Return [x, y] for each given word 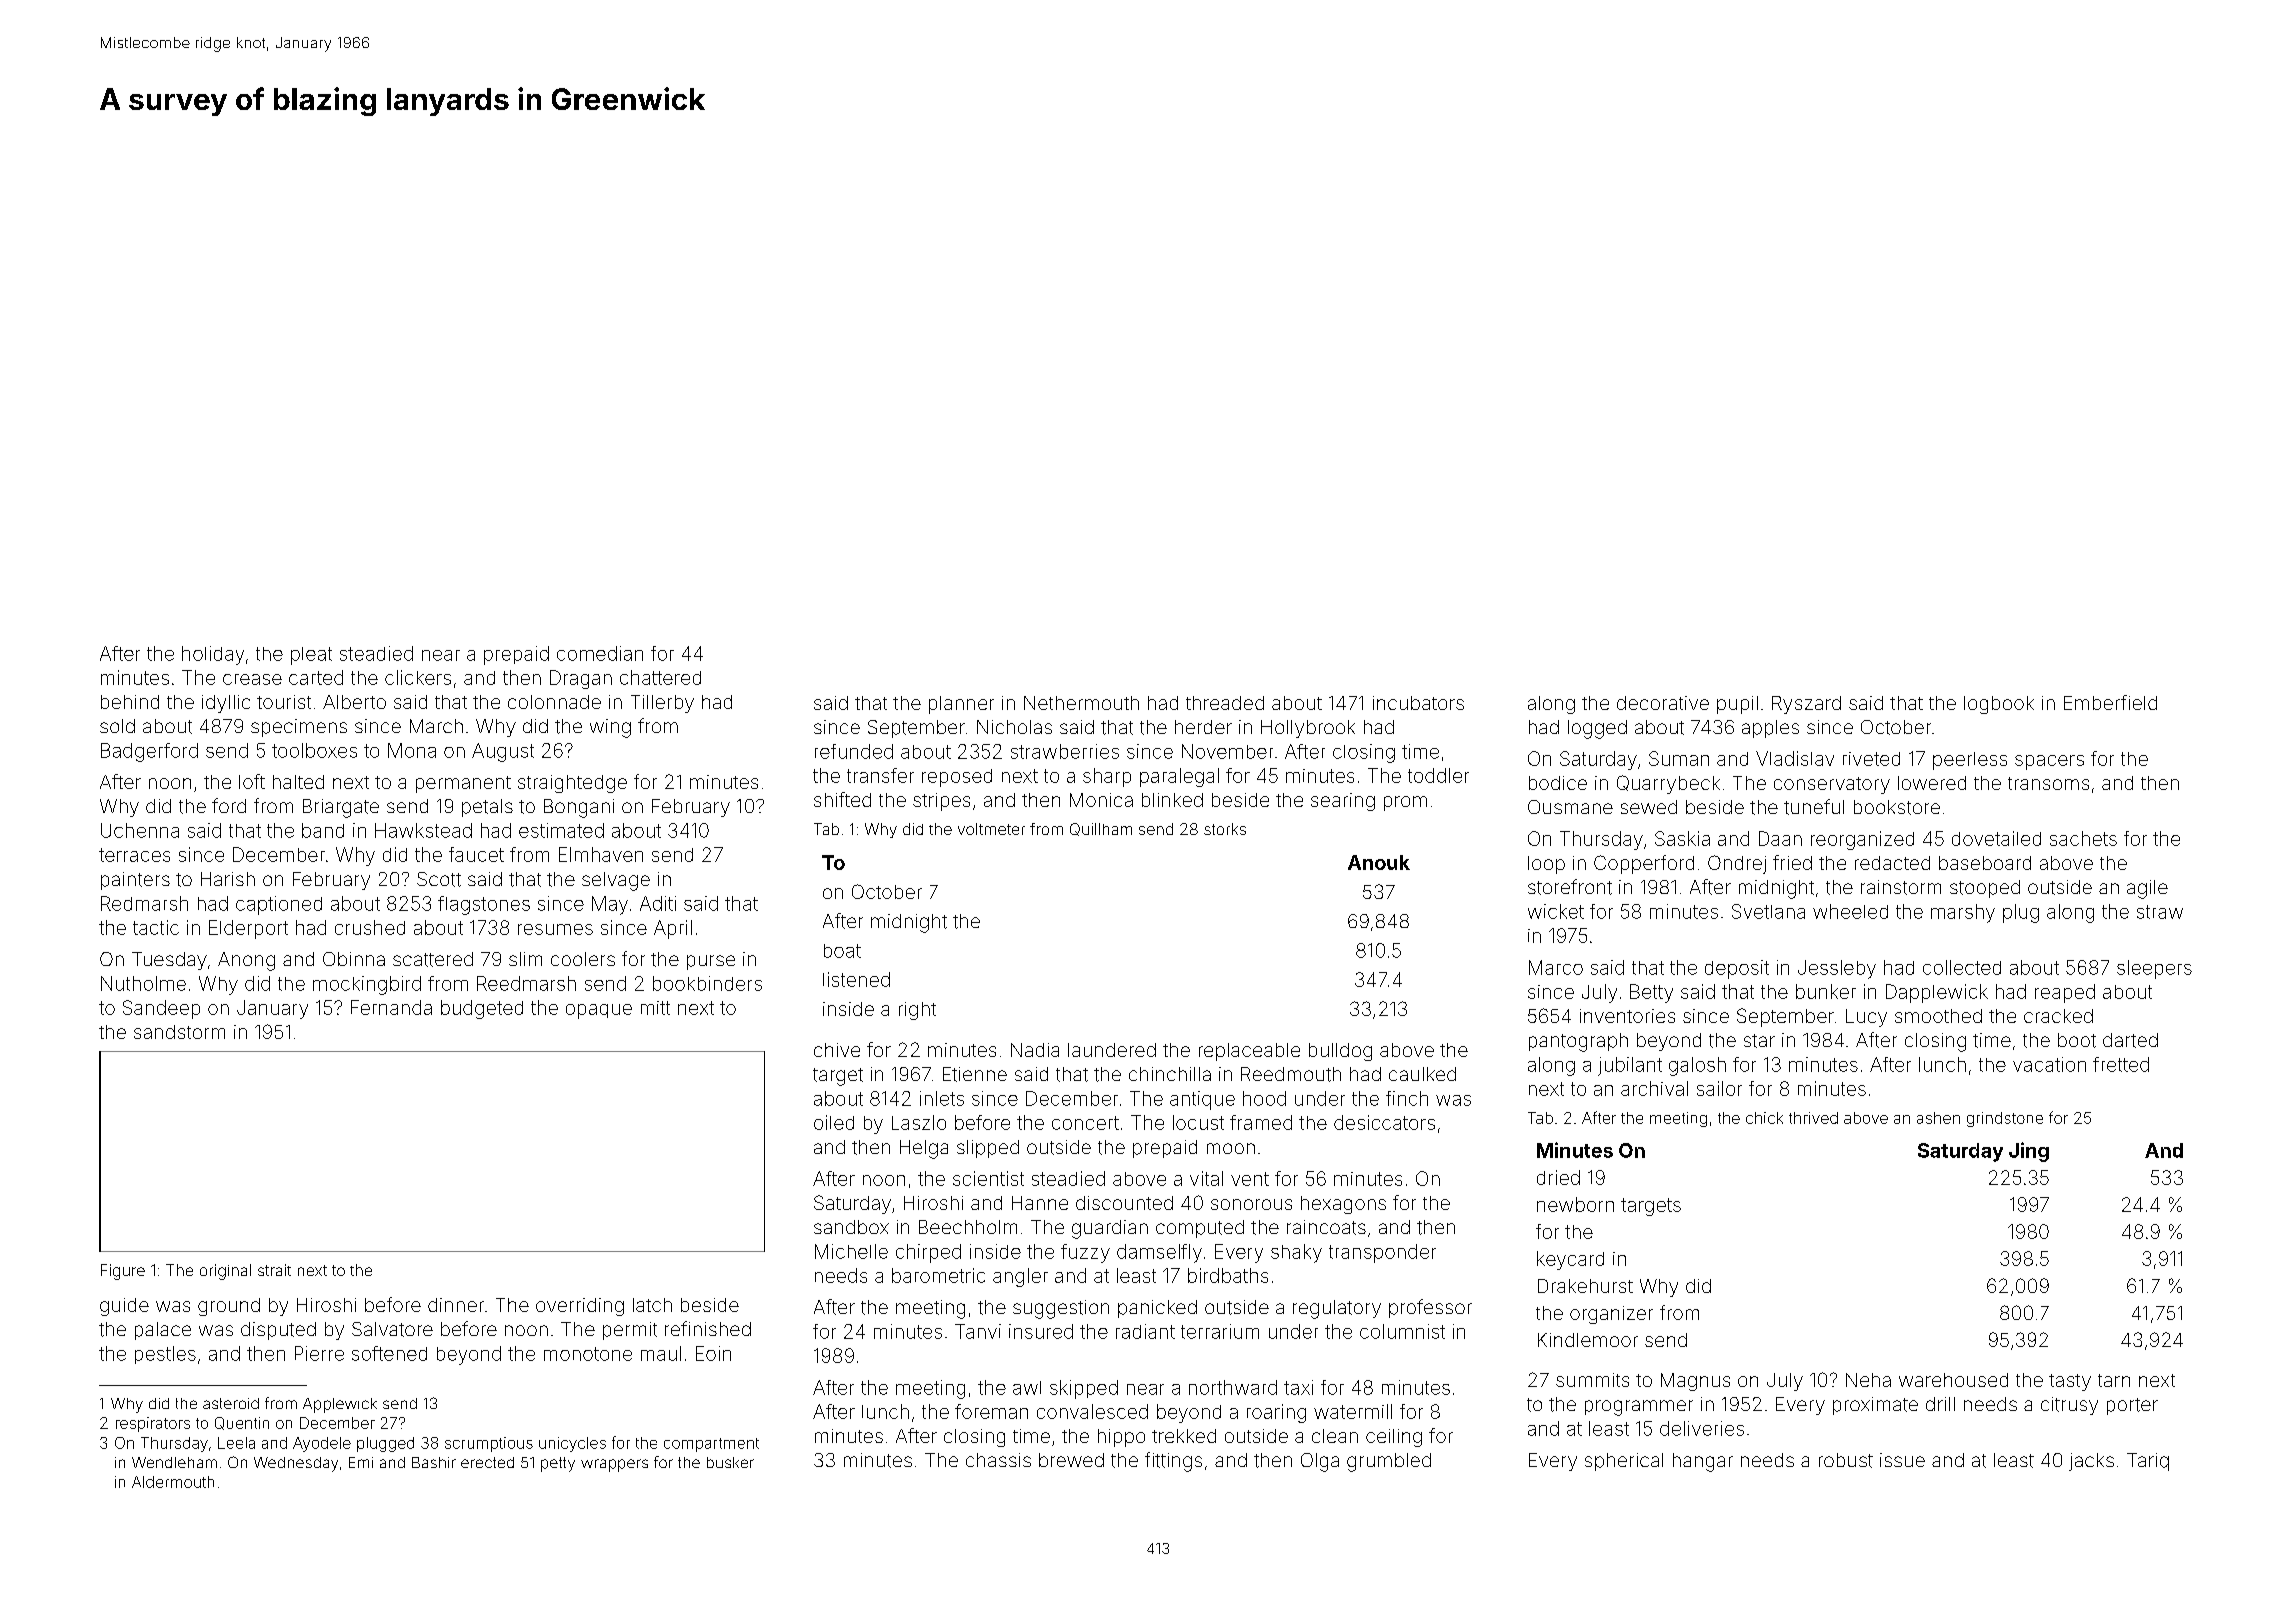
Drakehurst [1585, 1286]
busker [730, 1462]
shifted [842, 799]
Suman [1679, 758]
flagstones [484, 905]
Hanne [1040, 1203]
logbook [1999, 705]
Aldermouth [173, 1482]
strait [274, 1270]
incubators [1418, 703]
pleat [311, 656]
